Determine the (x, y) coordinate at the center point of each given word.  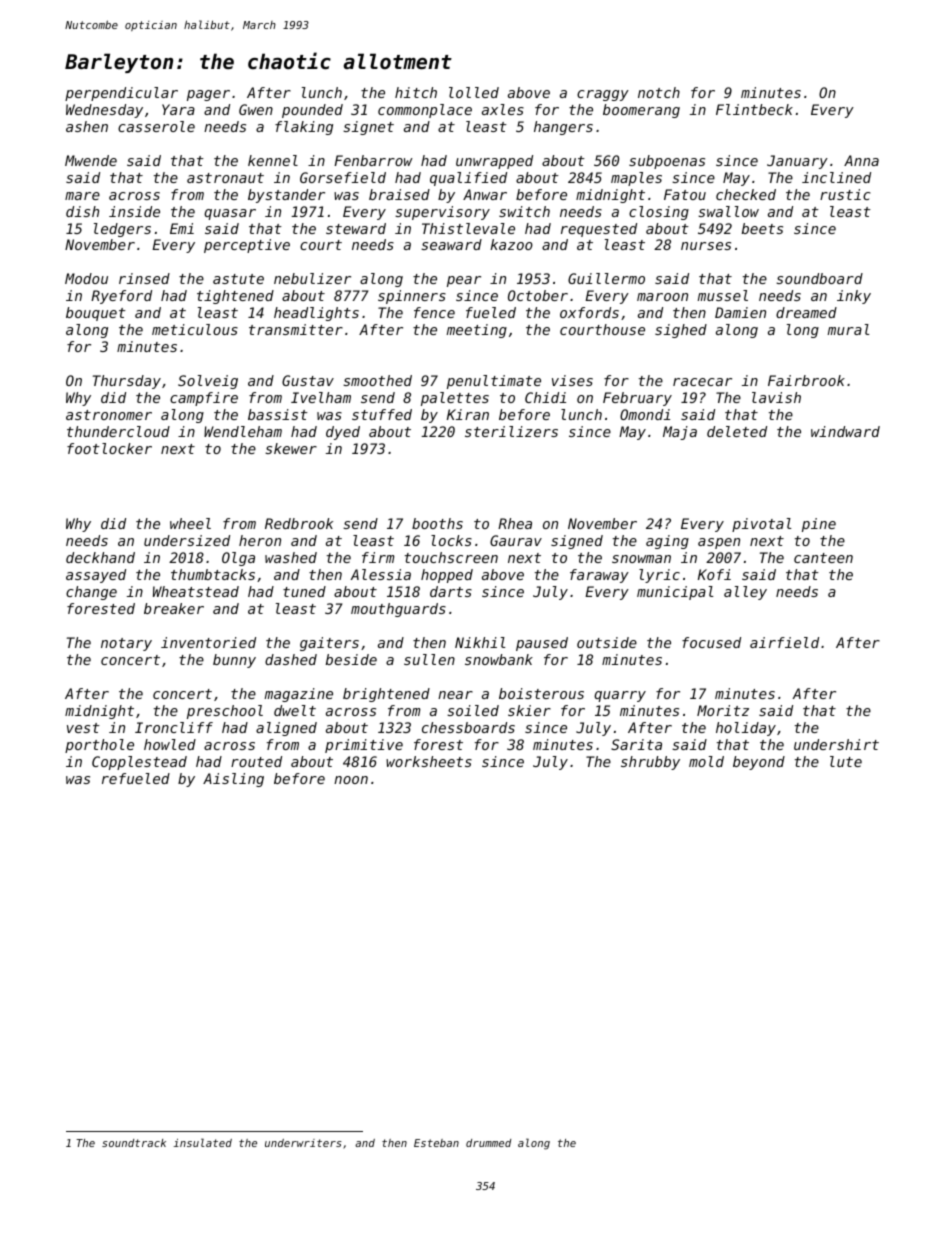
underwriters (303, 1143)
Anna (861, 160)
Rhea (515, 523)
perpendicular (121, 94)
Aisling (233, 780)
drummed (488, 1143)
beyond (759, 763)
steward (356, 228)
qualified (468, 179)
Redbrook (299, 523)
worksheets (429, 761)
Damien (740, 312)
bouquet (96, 314)
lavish (776, 397)
